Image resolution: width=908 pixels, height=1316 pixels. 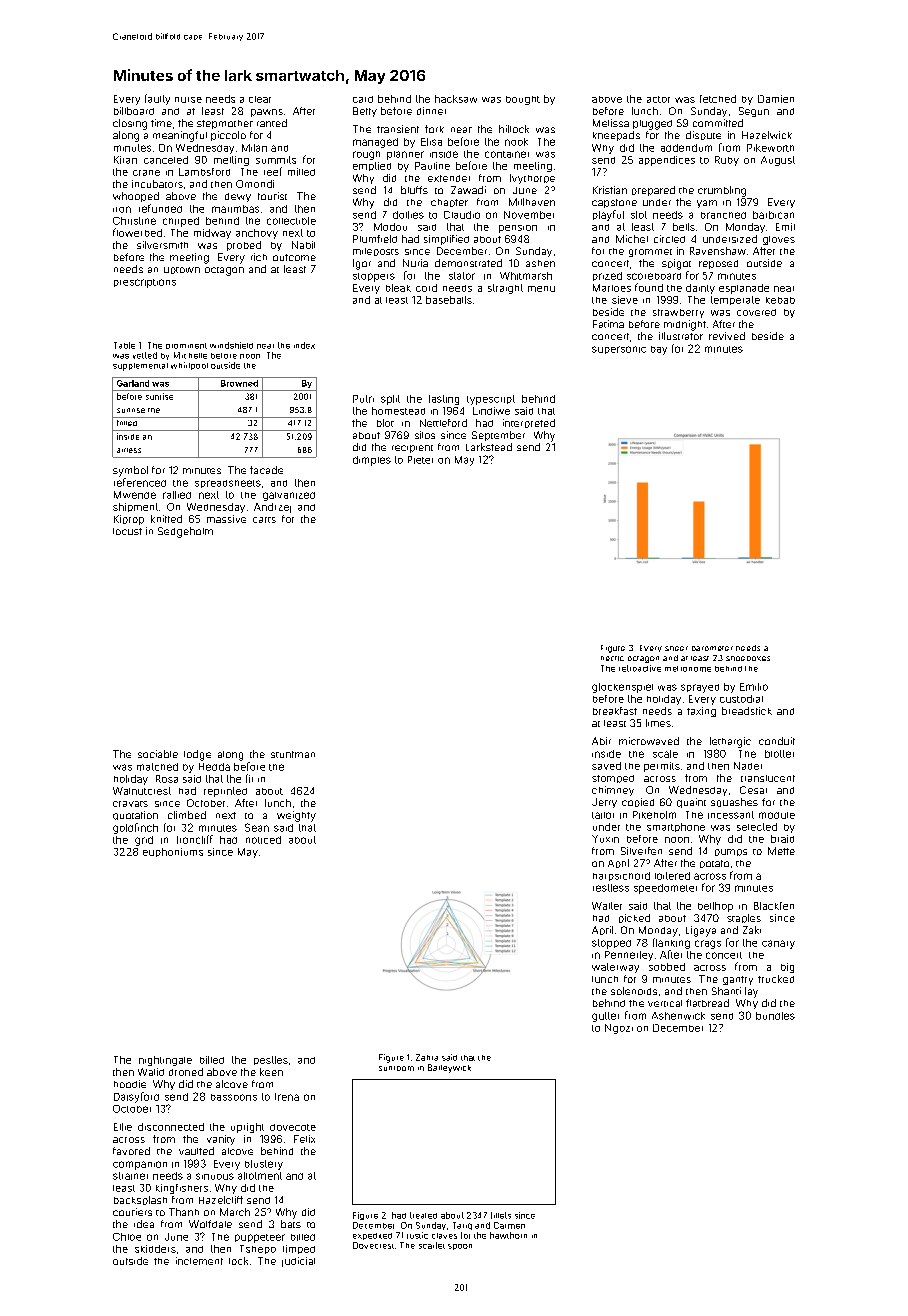 What do you see at coordinates (130, 1084) in the screenshot?
I see `hoodie` at bounding box center [130, 1084].
